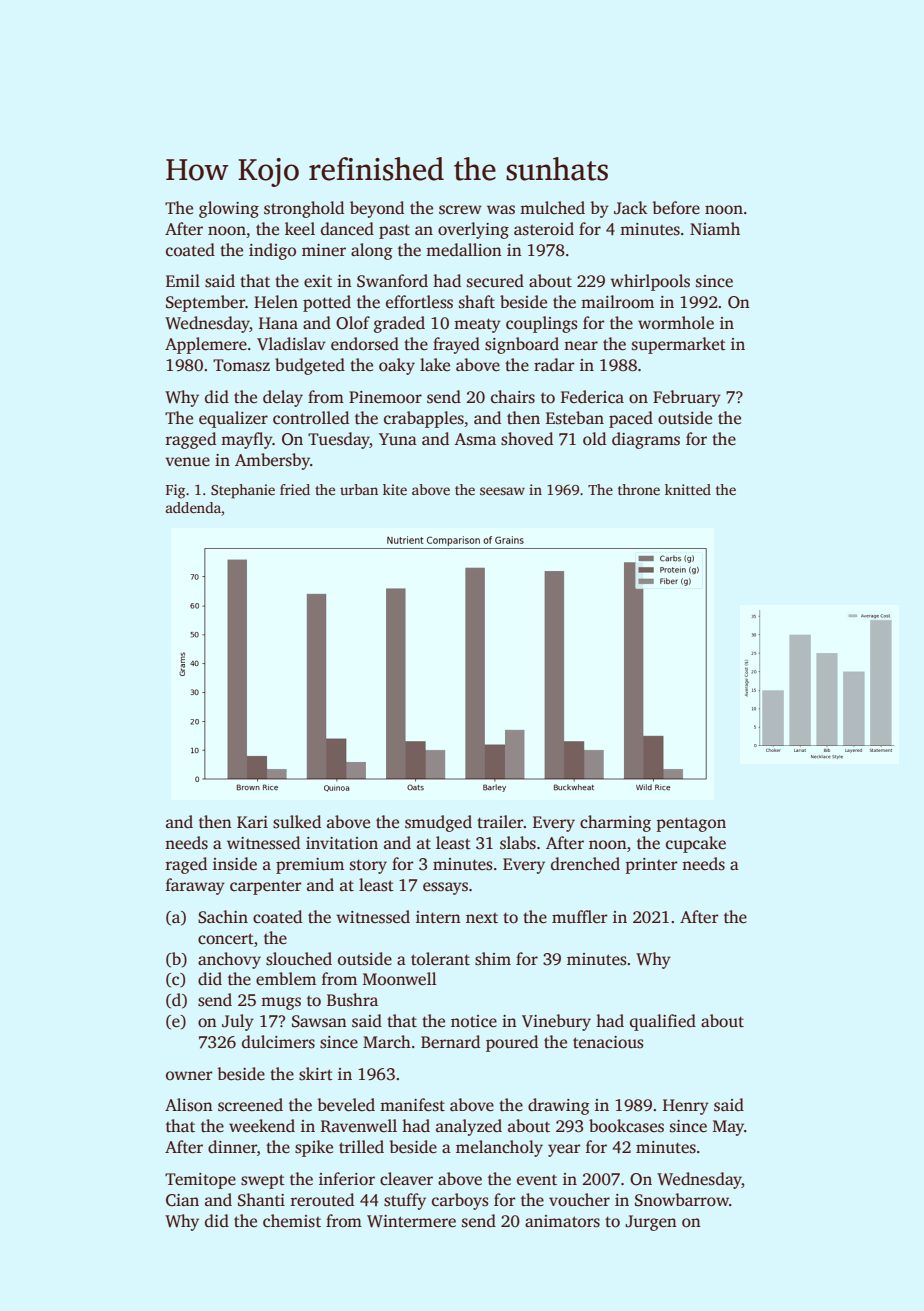  Describe the element at coordinates (292, 1221) in the screenshot. I see `chemist` at that location.
